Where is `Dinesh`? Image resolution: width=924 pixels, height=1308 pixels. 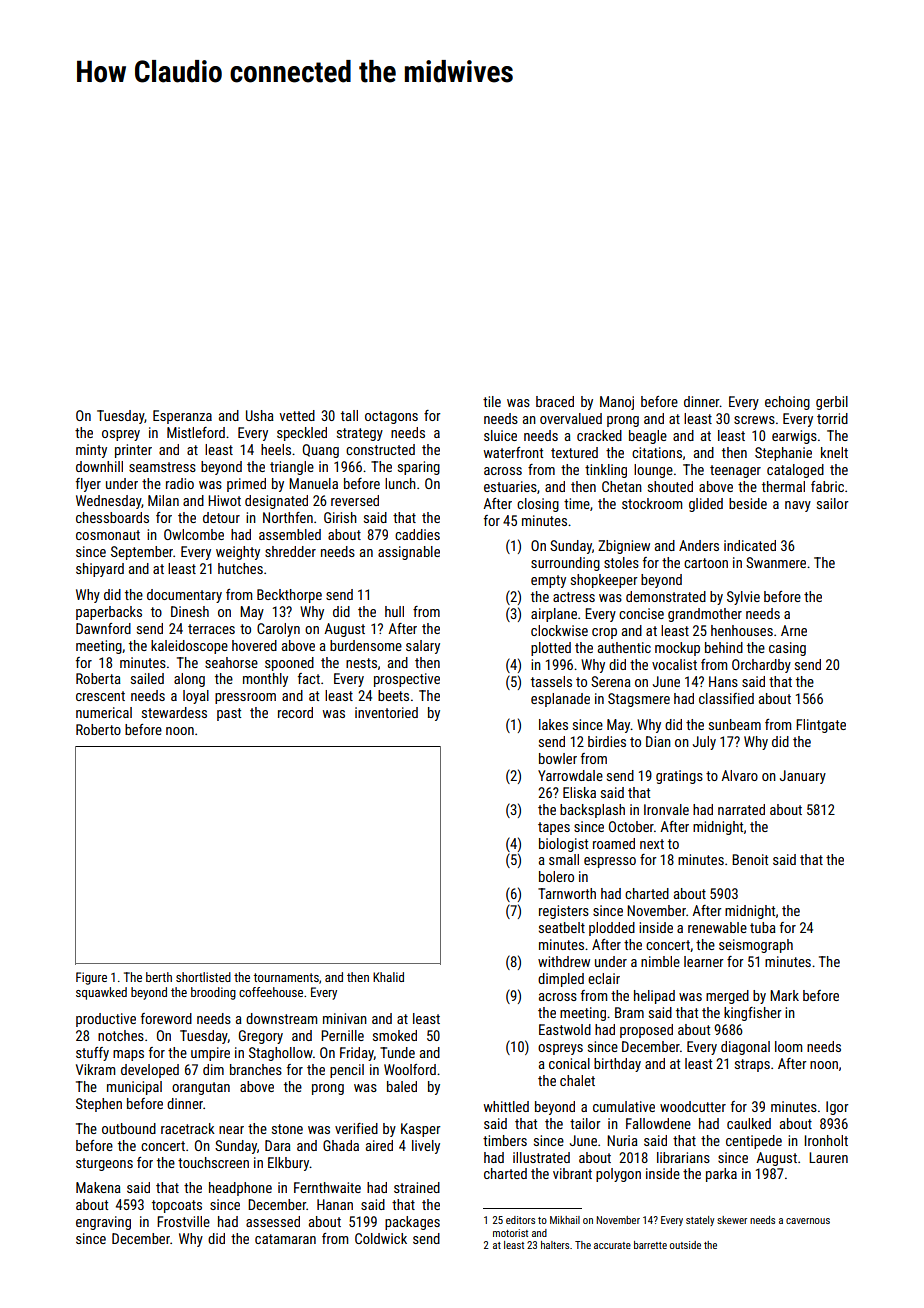 Dinesh is located at coordinates (190, 611).
